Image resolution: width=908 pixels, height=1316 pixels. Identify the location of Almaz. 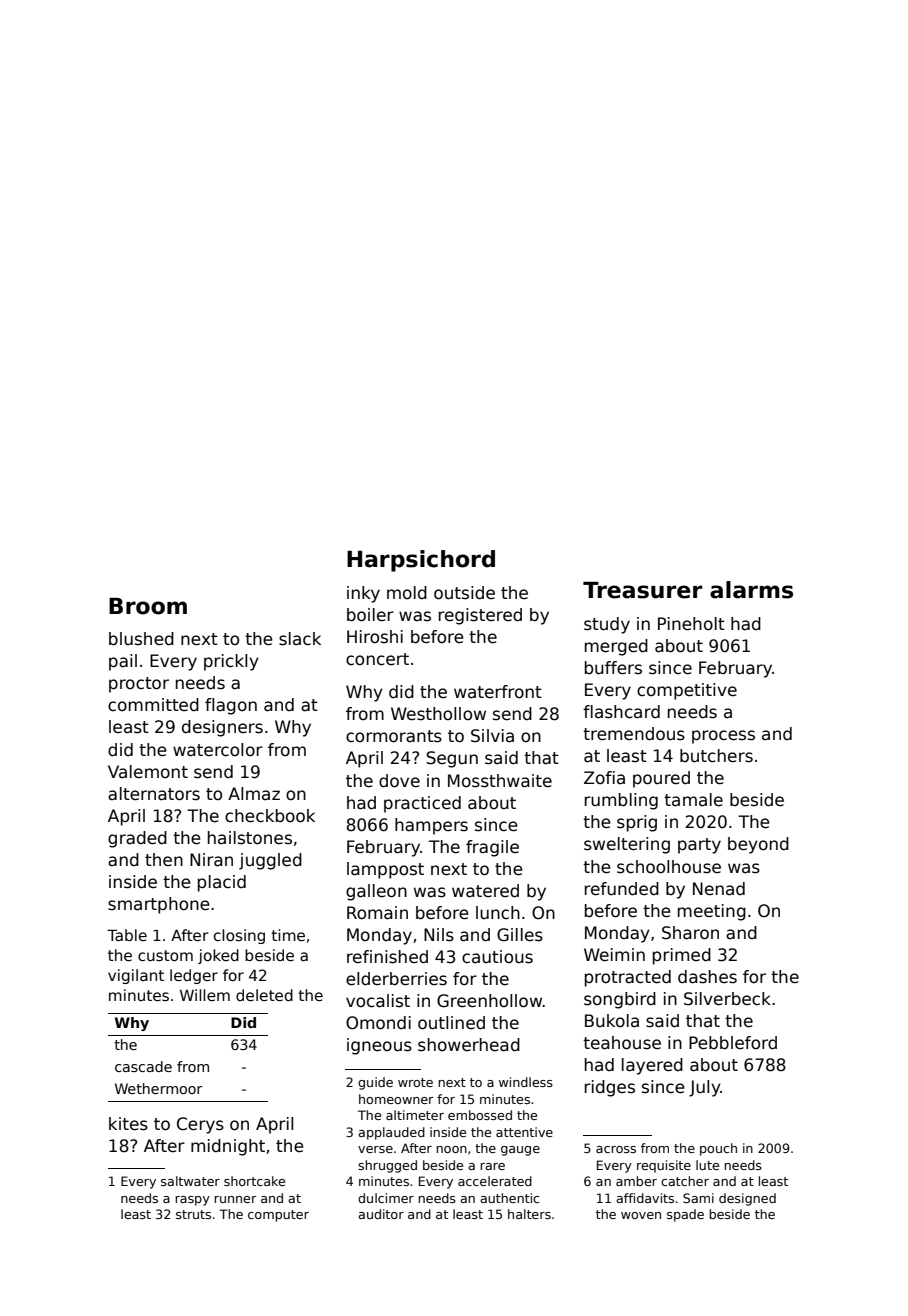
(254, 794).
